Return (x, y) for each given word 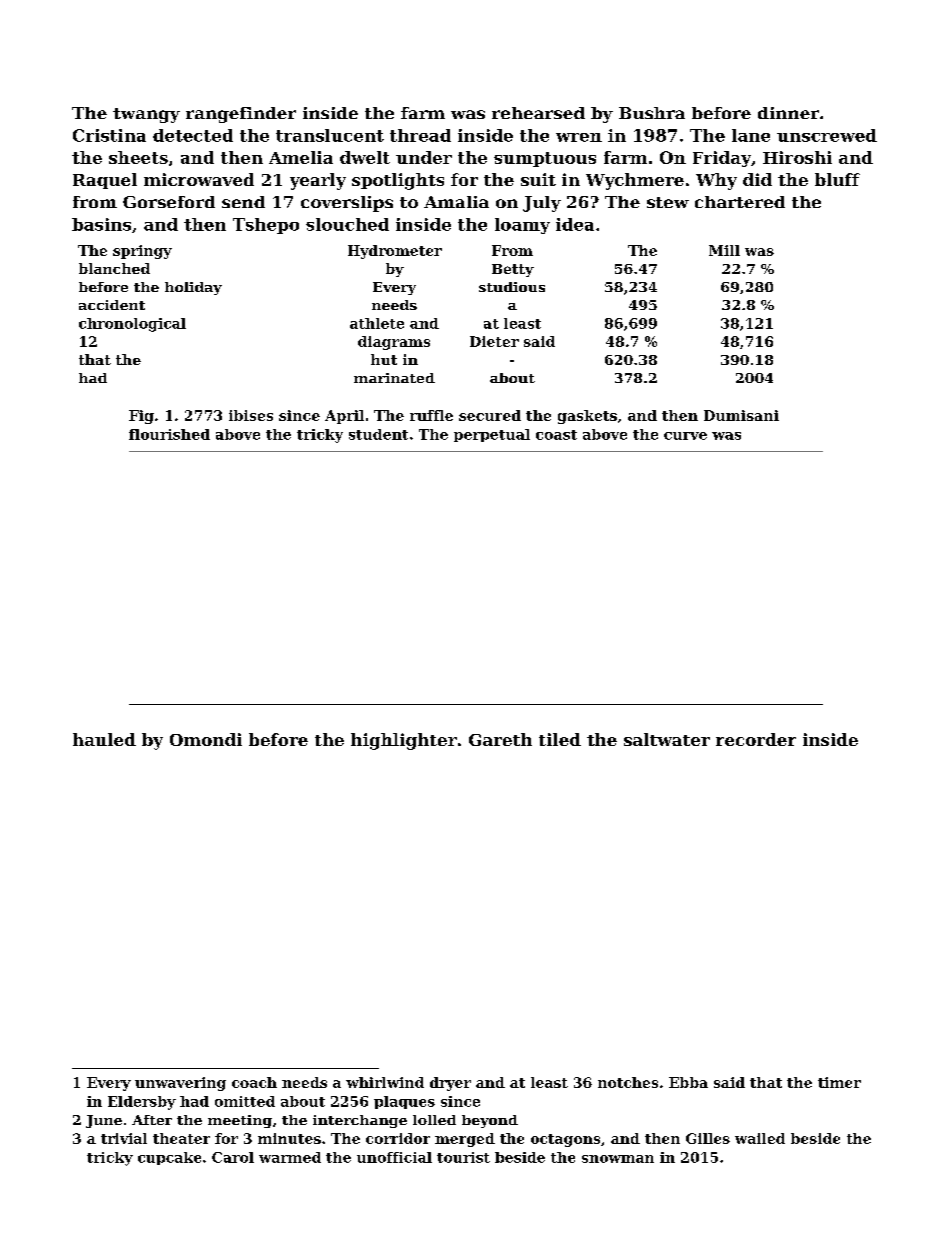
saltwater (667, 739)
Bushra (652, 113)
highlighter (404, 741)
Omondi (206, 739)
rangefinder (241, 115)
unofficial (394, 1157)
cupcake (169, 1158)
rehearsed (538, 113)
